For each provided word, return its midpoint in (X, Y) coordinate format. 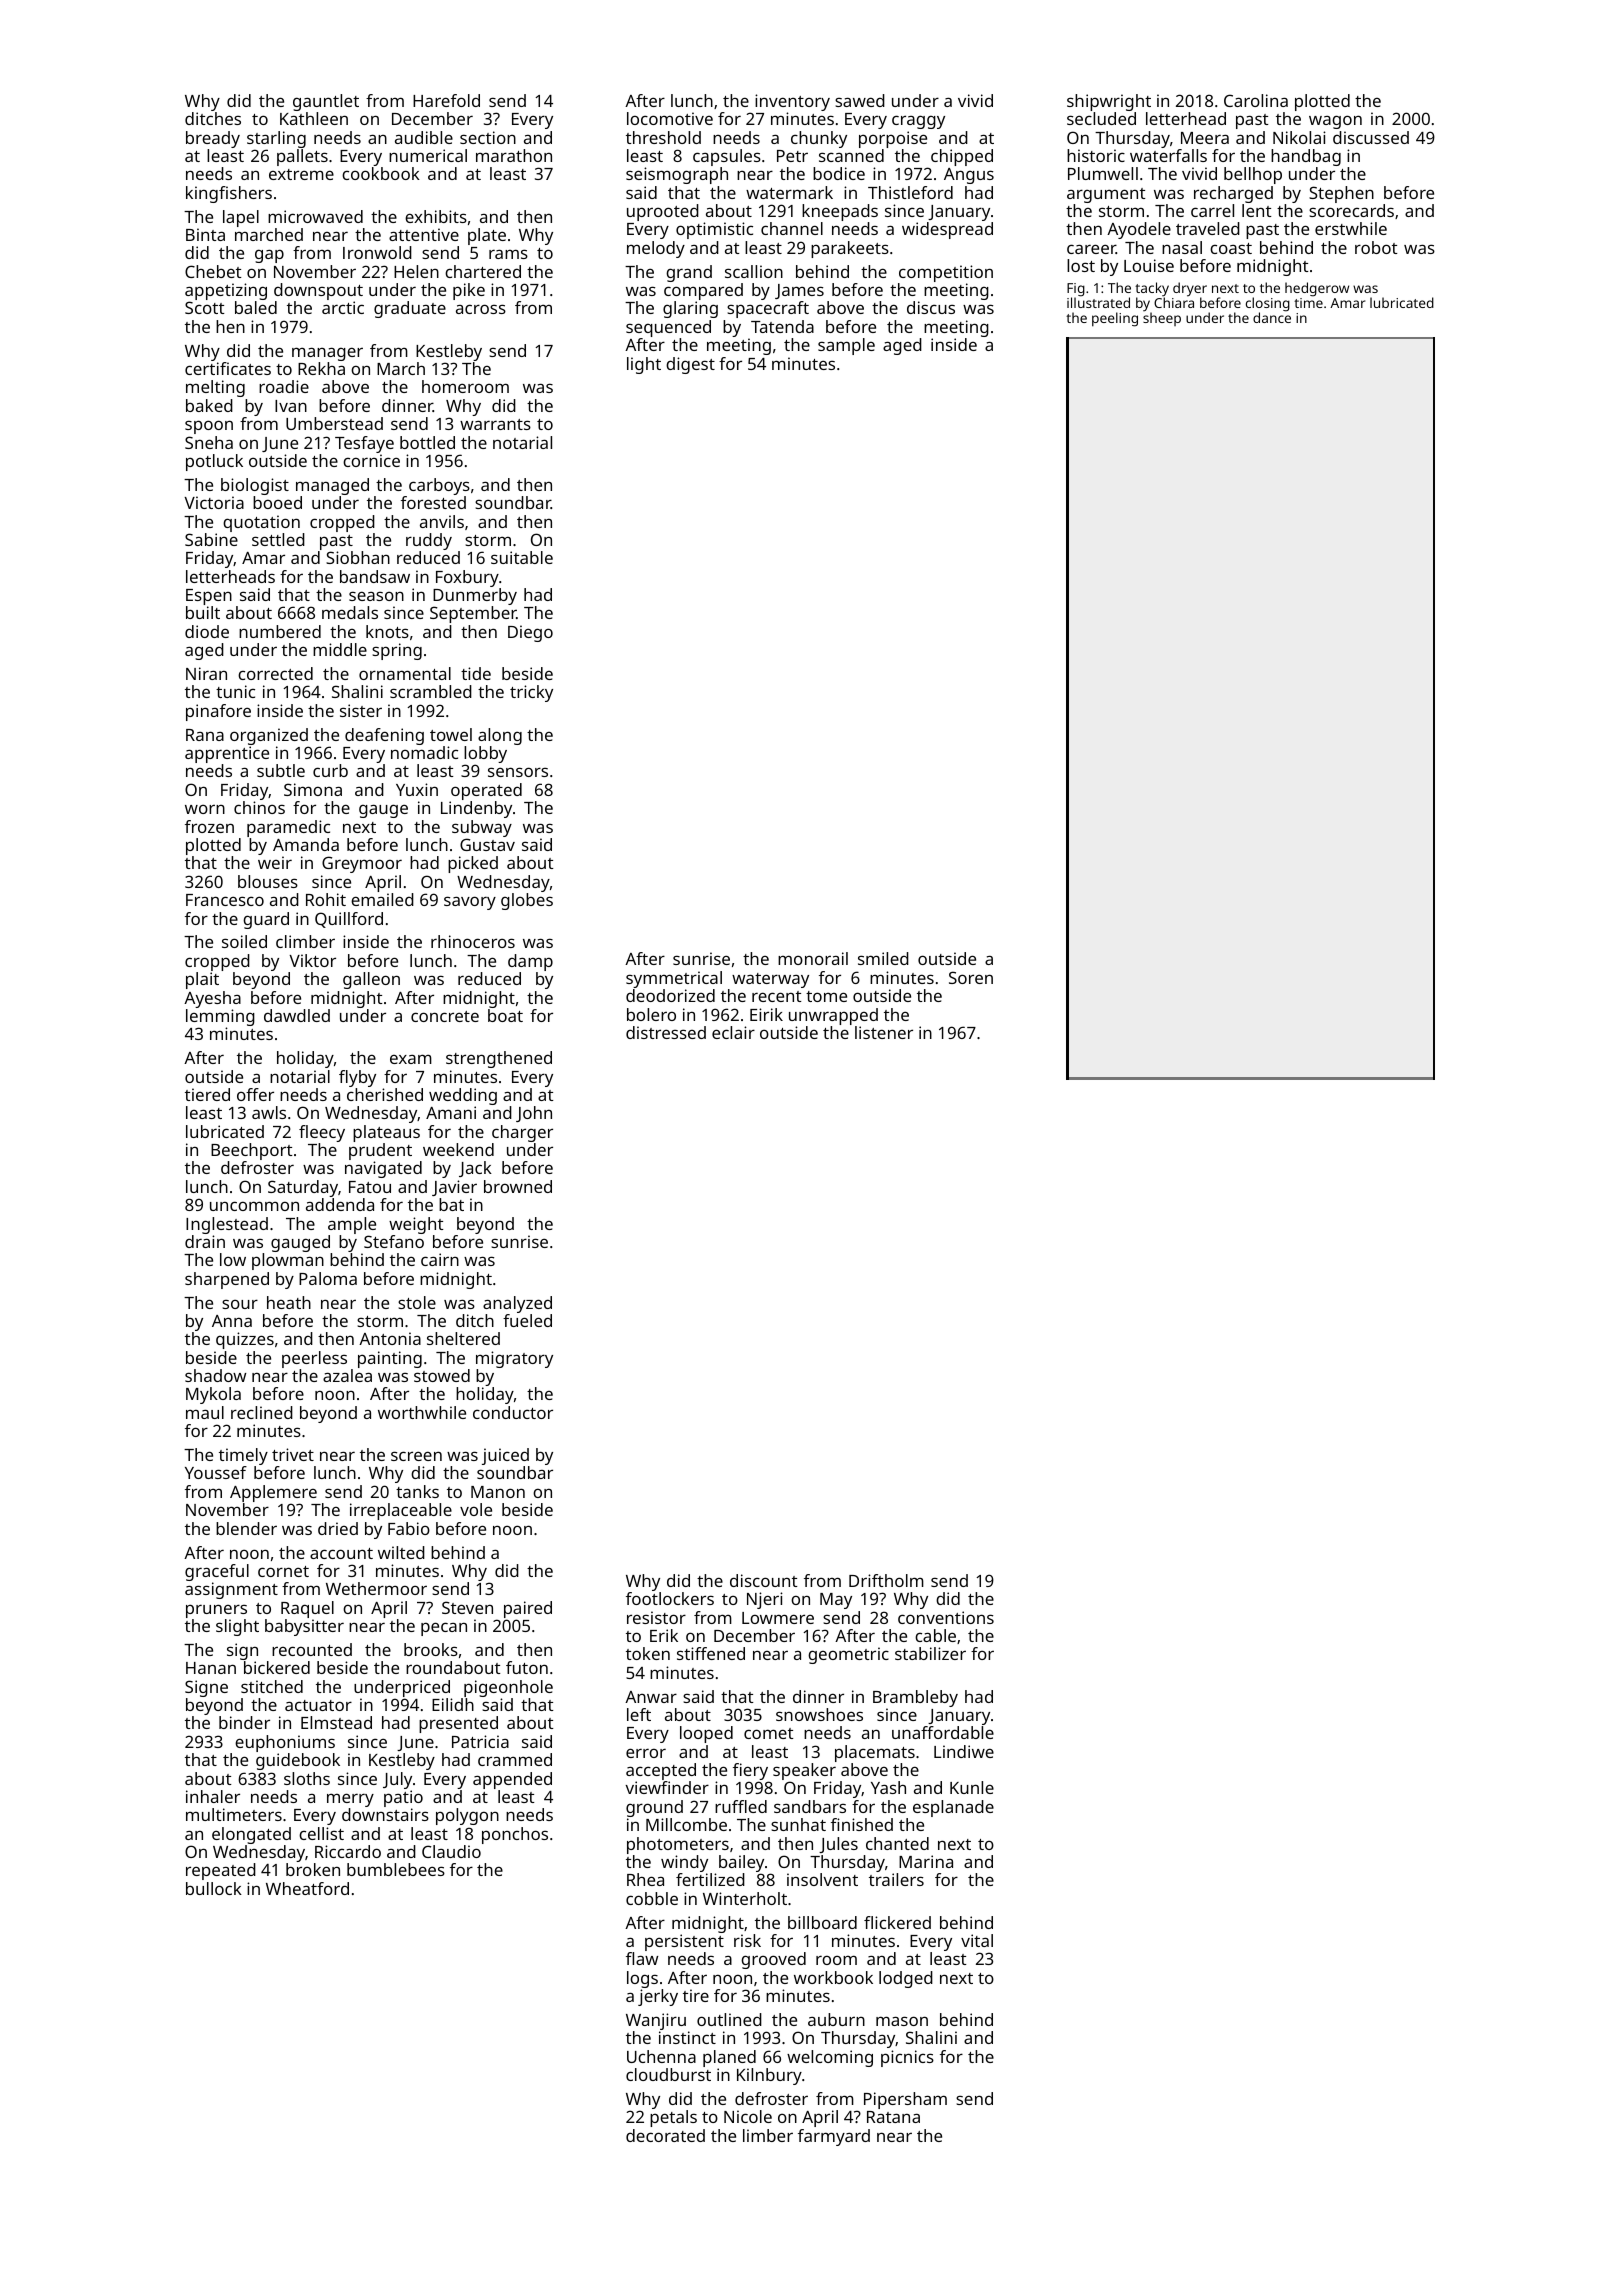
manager (327, 354)
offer (255, 1094)
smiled (883, 958)
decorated (665, 2135)
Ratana (893, 2117)
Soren (971, 977)
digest (690, 365)
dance (1272, 317)
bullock (214, 1888)
